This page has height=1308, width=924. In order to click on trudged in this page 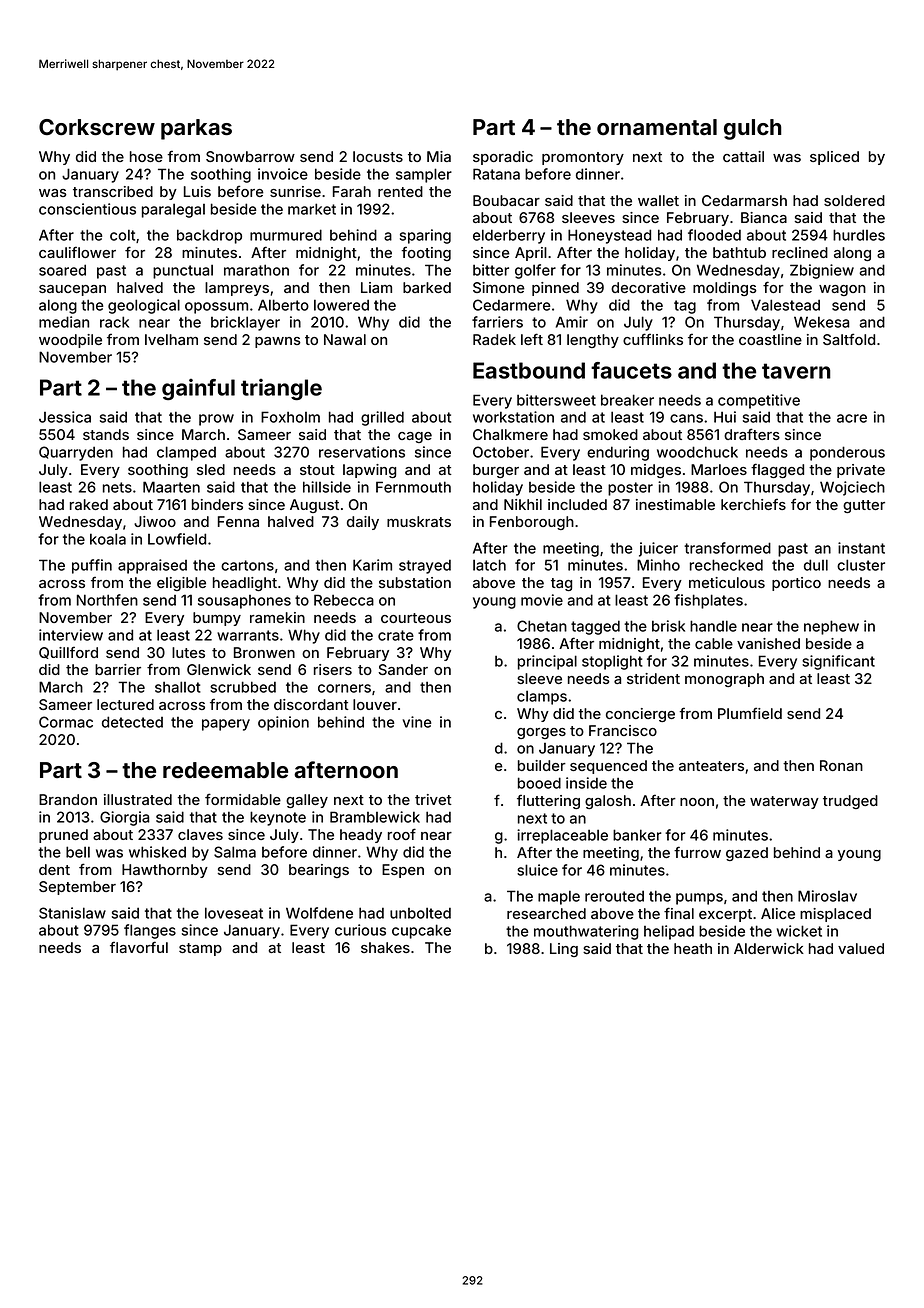, I will do `click(850, 802)`.
